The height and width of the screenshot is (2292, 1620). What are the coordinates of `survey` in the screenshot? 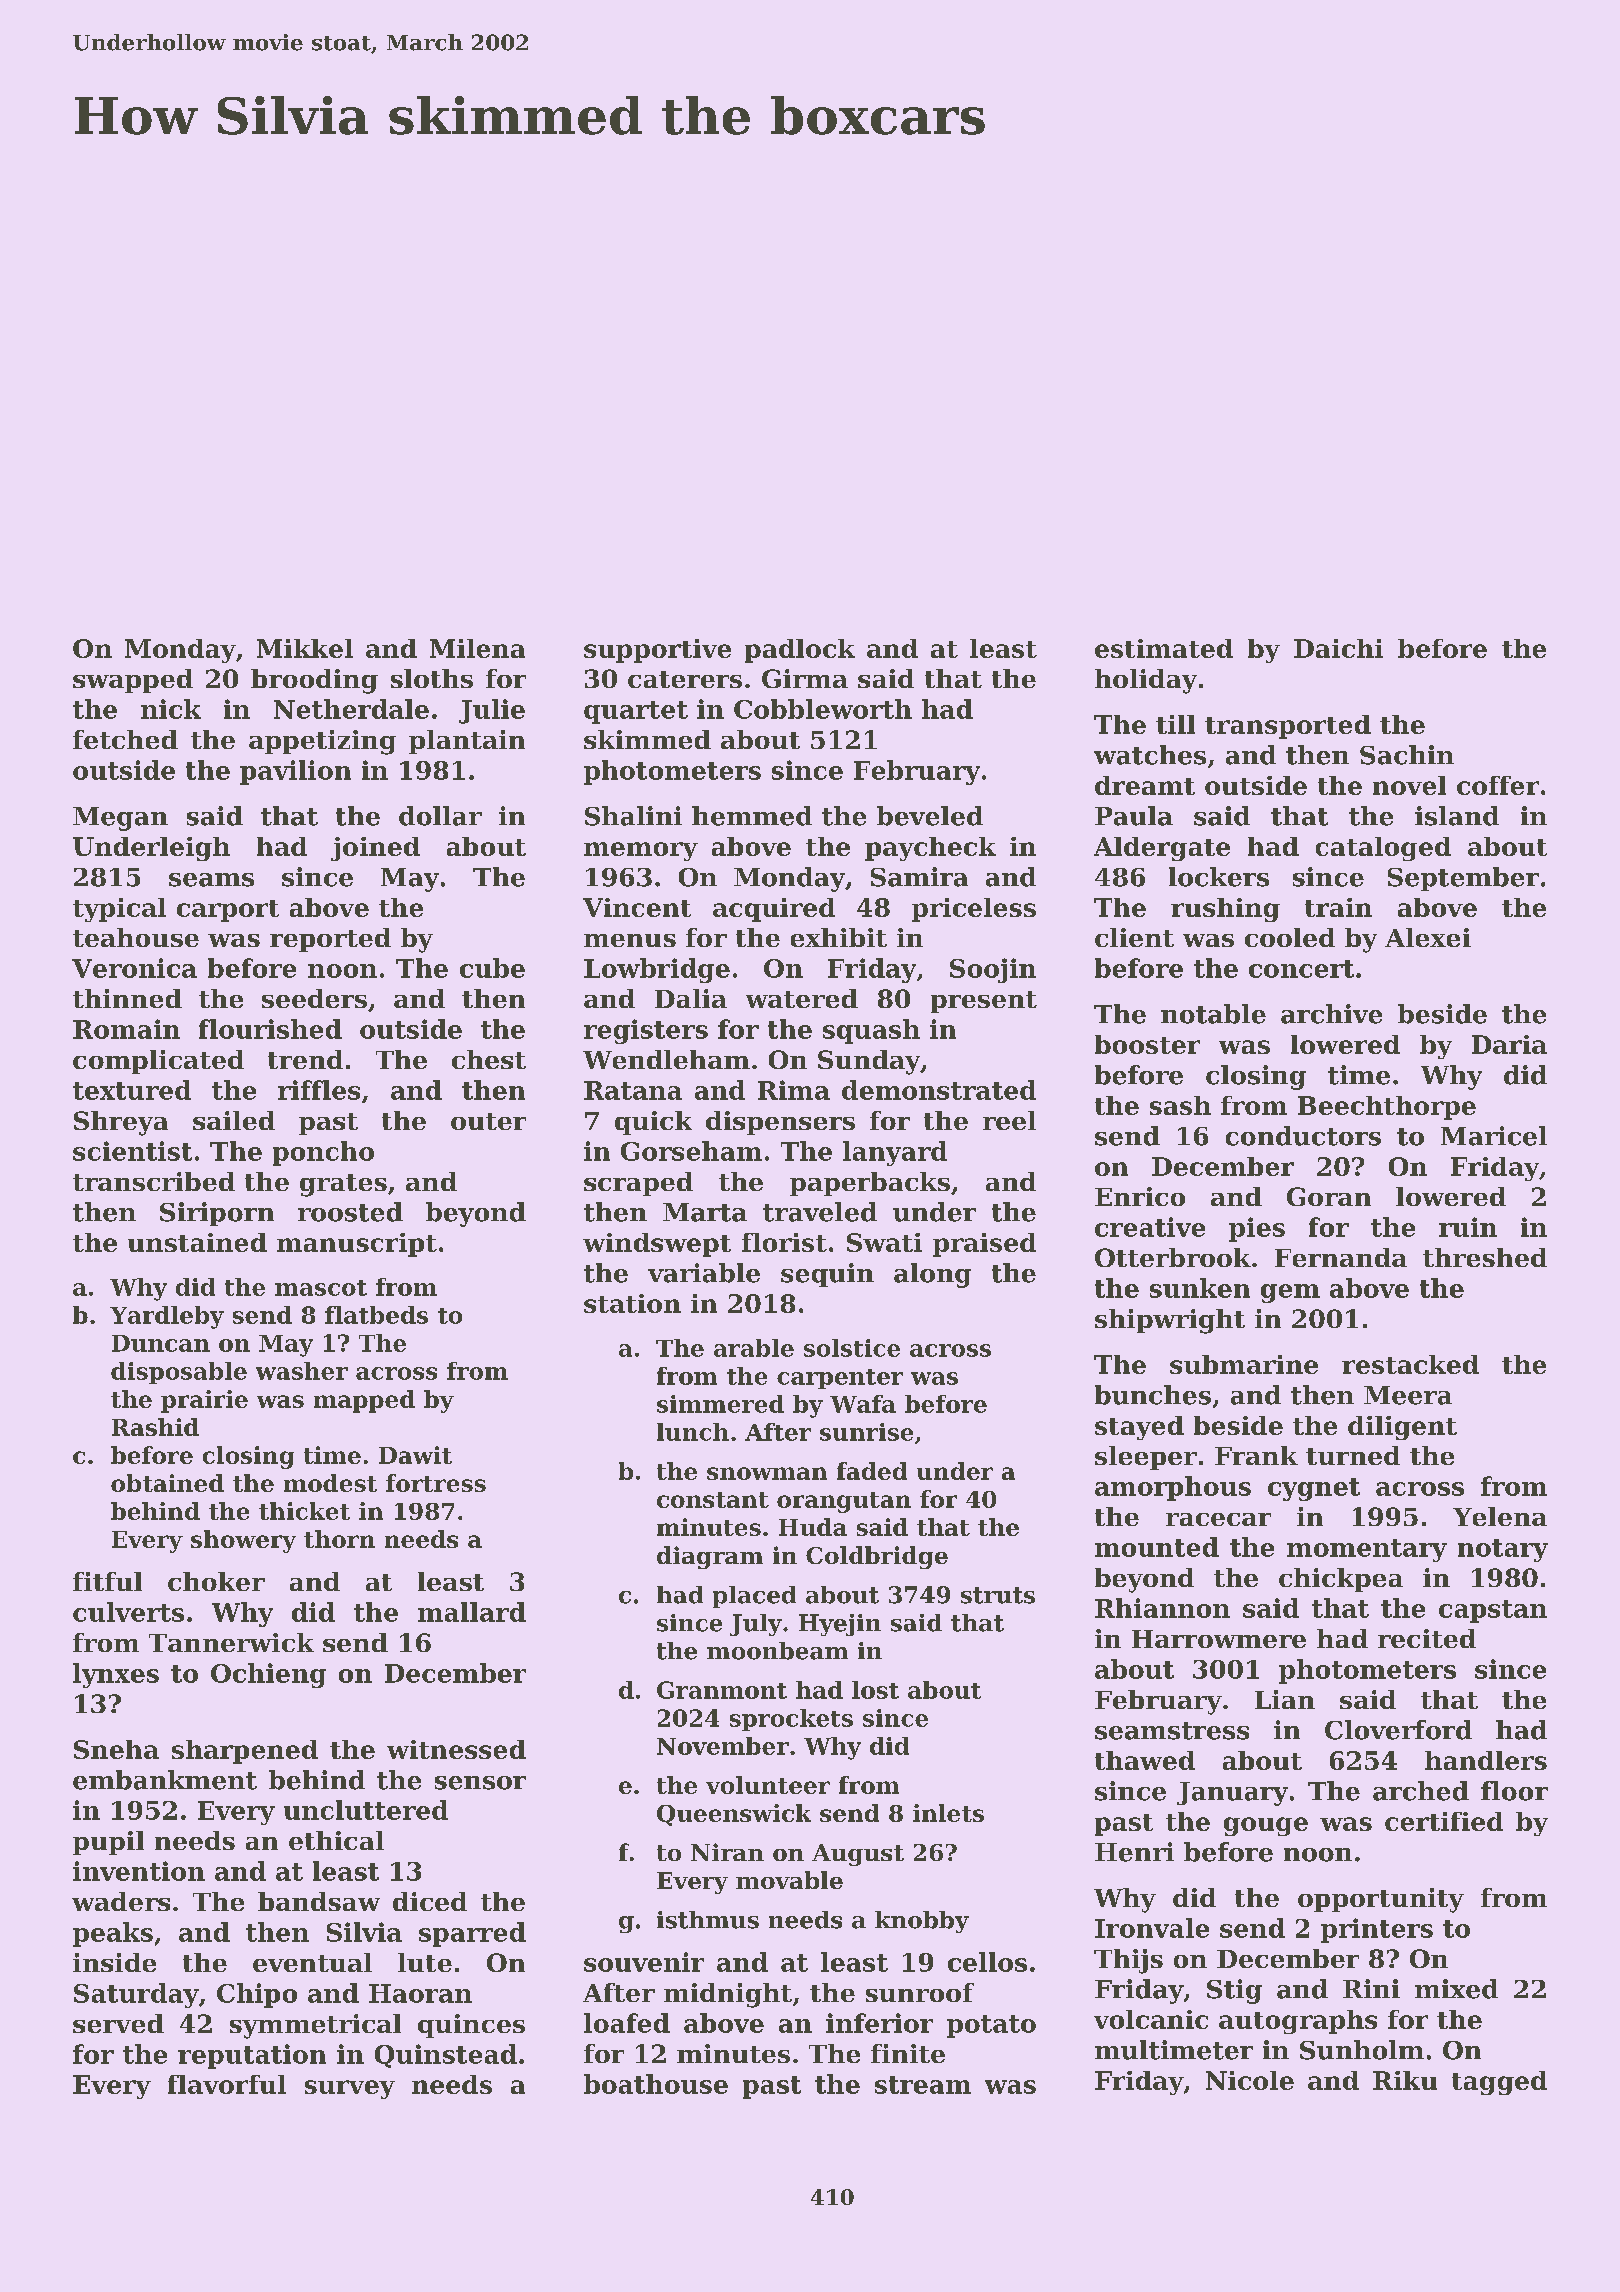 It's located at (350, 2089).
